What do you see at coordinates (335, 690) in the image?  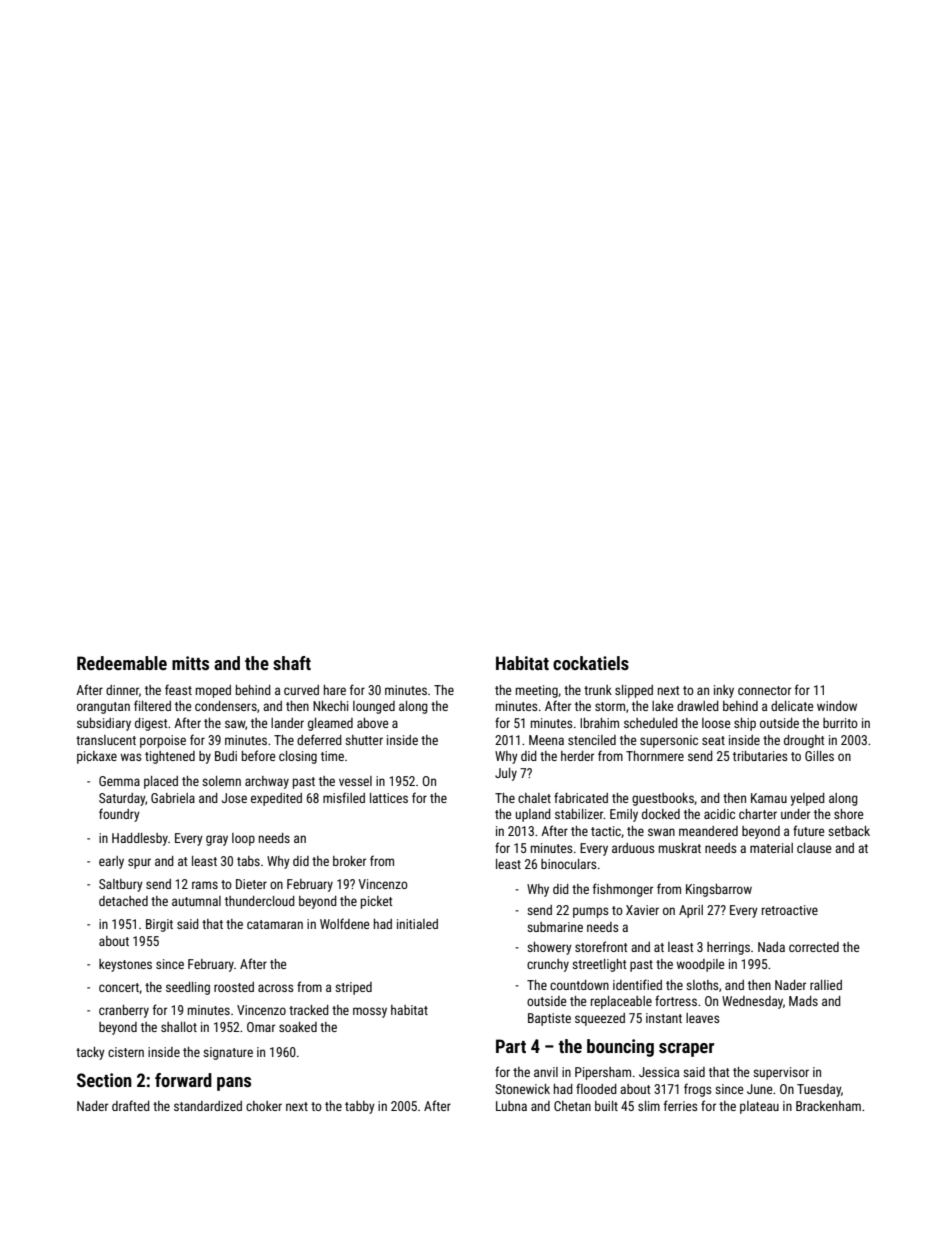 I see `hare` at bounding box center [335, 690].
